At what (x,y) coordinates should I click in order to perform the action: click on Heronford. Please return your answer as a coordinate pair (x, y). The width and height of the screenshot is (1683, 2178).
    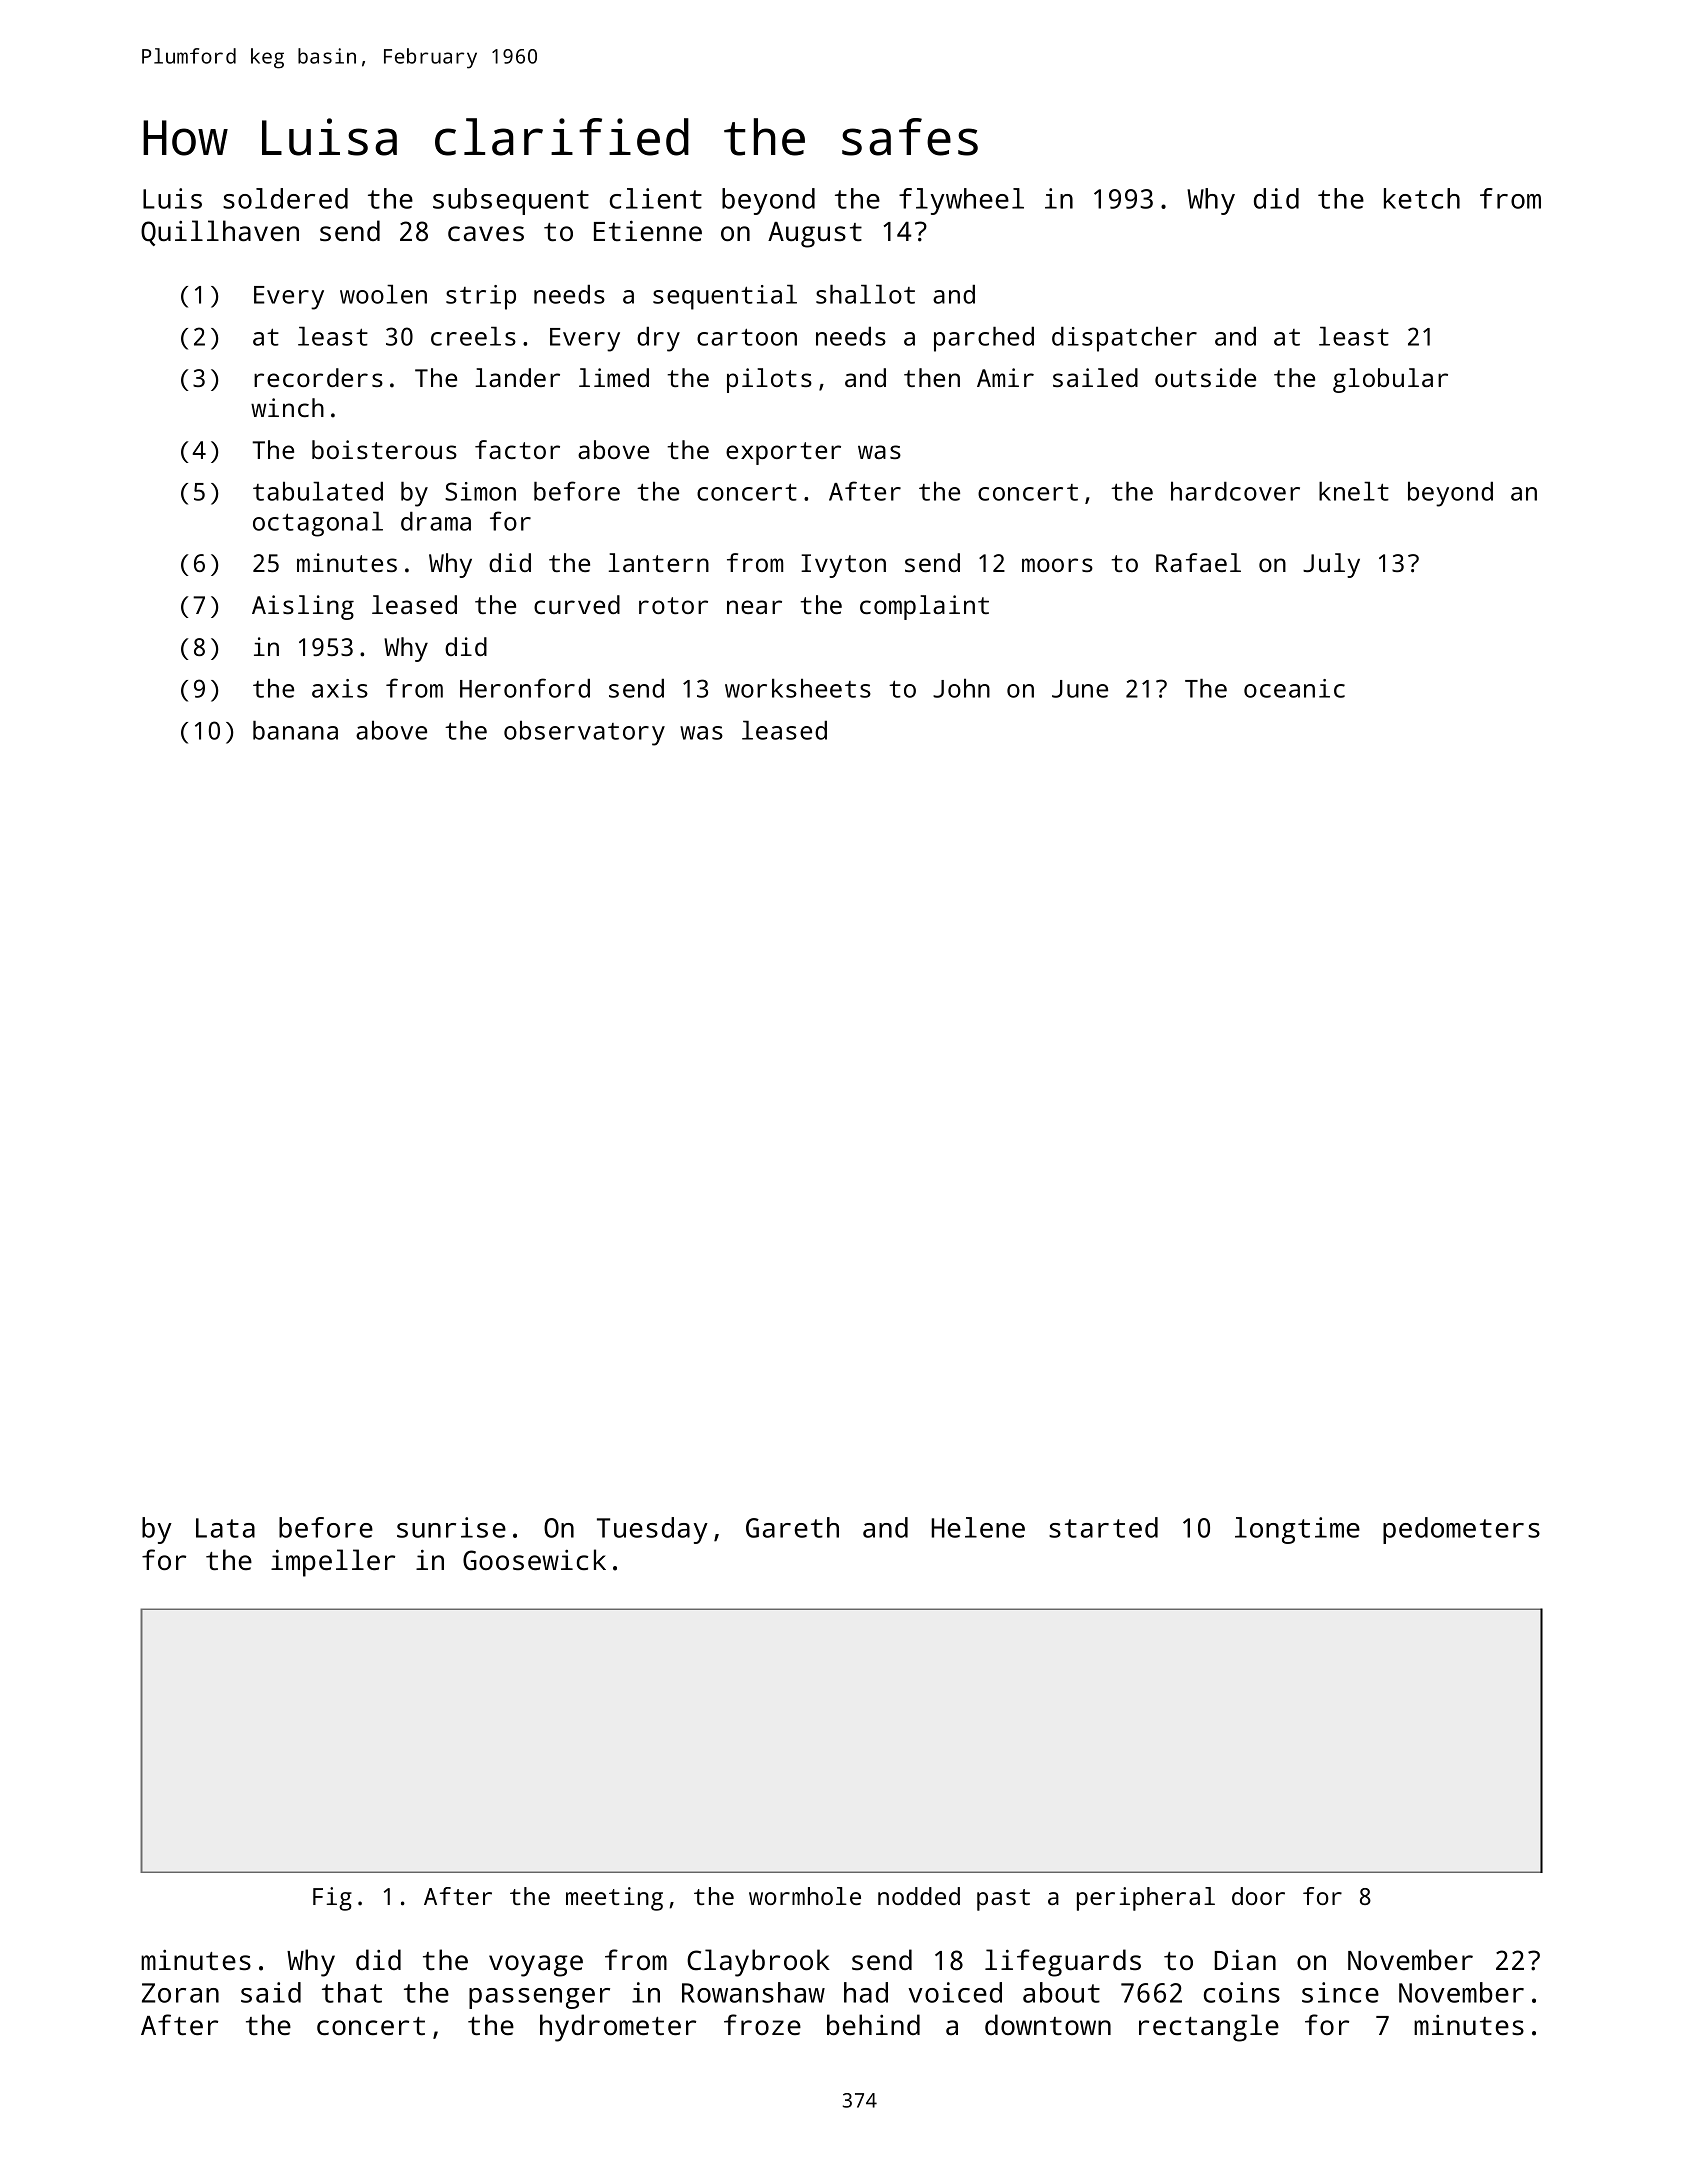
    Looking at the image, I should click on (525, 688).
